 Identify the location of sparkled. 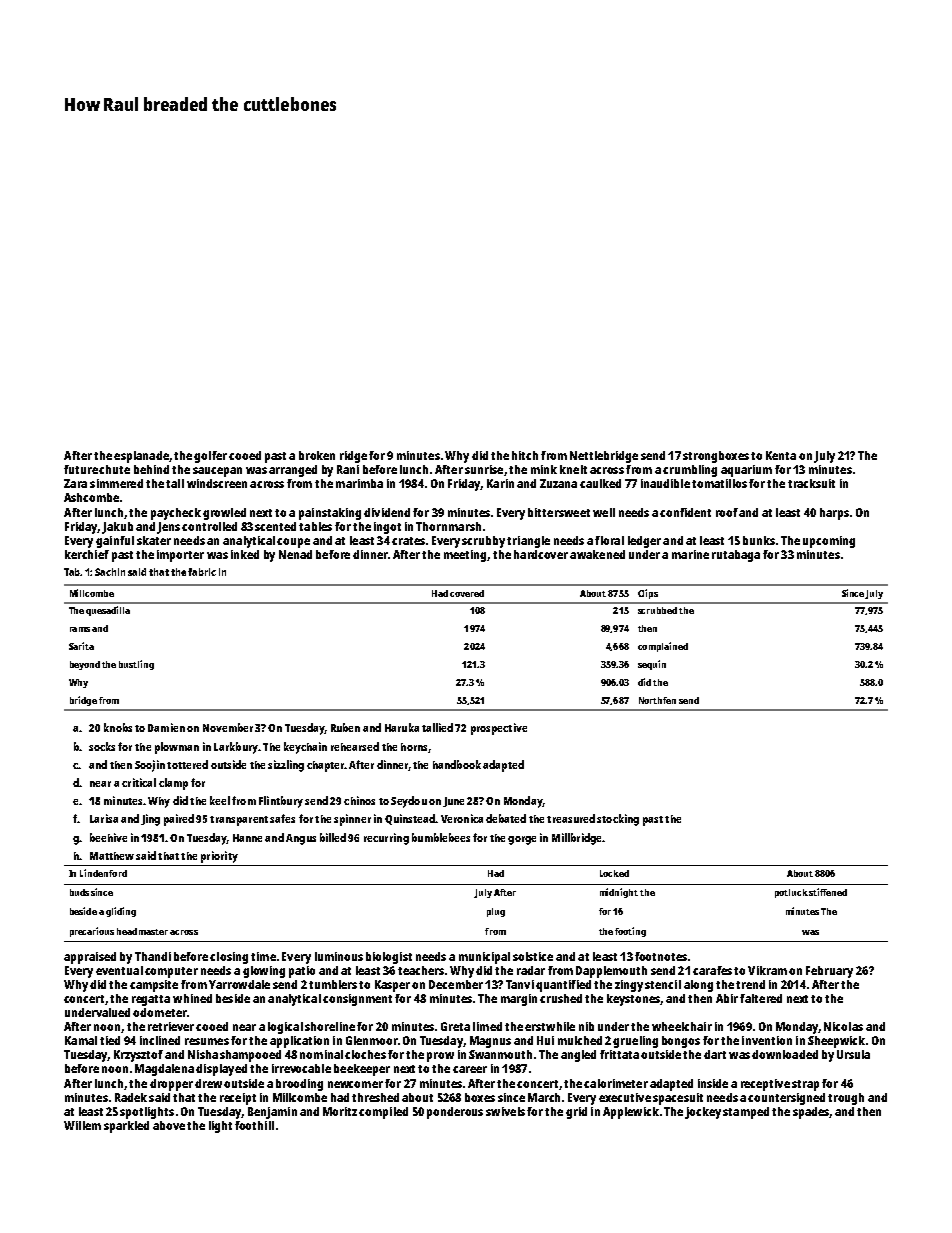
(126, 1127).
